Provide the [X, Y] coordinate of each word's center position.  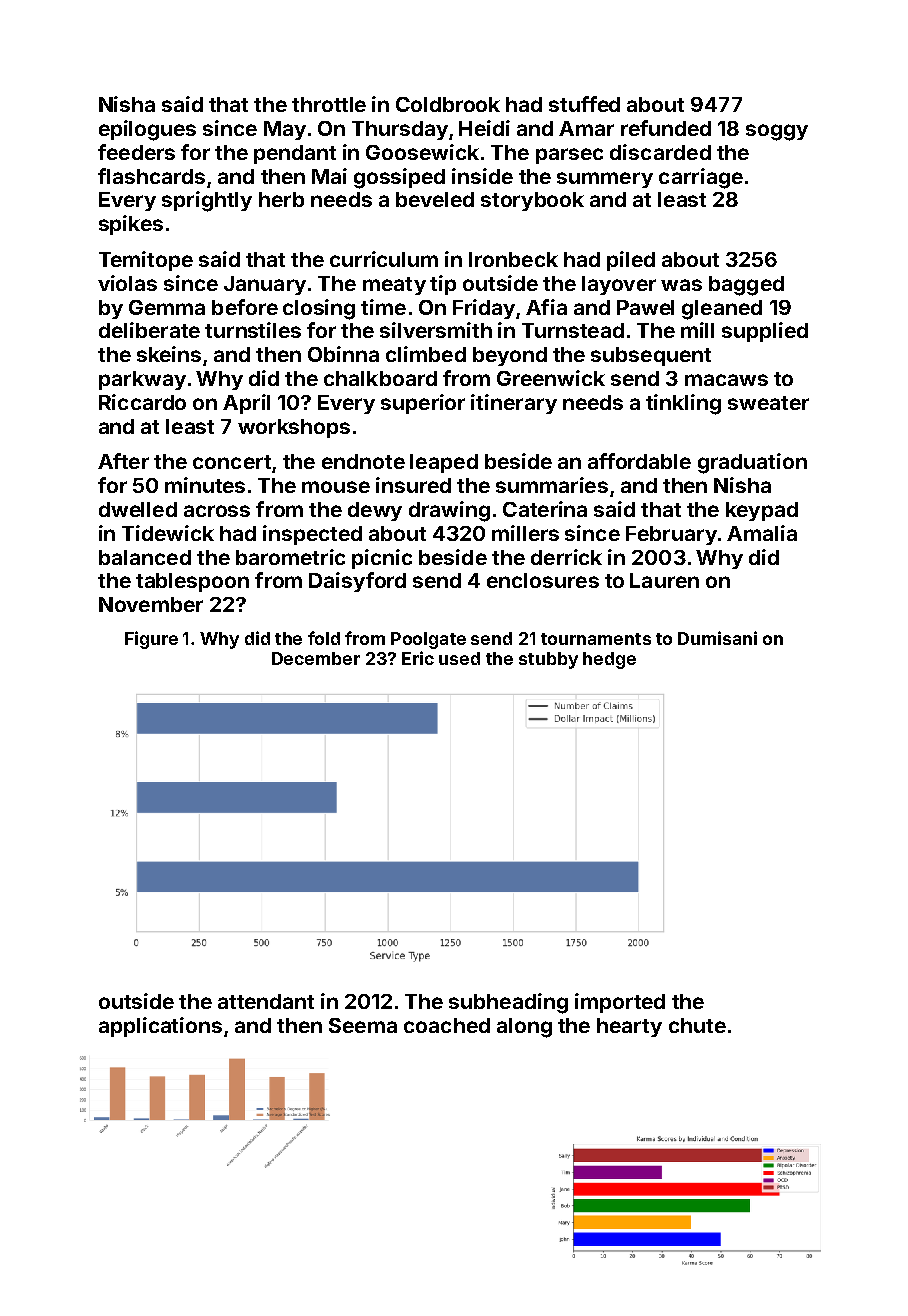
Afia [546, 307]
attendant [266, 1001]
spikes [131, 225]
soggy [777, 132]
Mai [329, 176]
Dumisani [717, 638]
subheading [508, 1003]
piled [631, 261]
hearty [629, 1027]
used [459, 658]
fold [324, 638]
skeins [169, 354]
